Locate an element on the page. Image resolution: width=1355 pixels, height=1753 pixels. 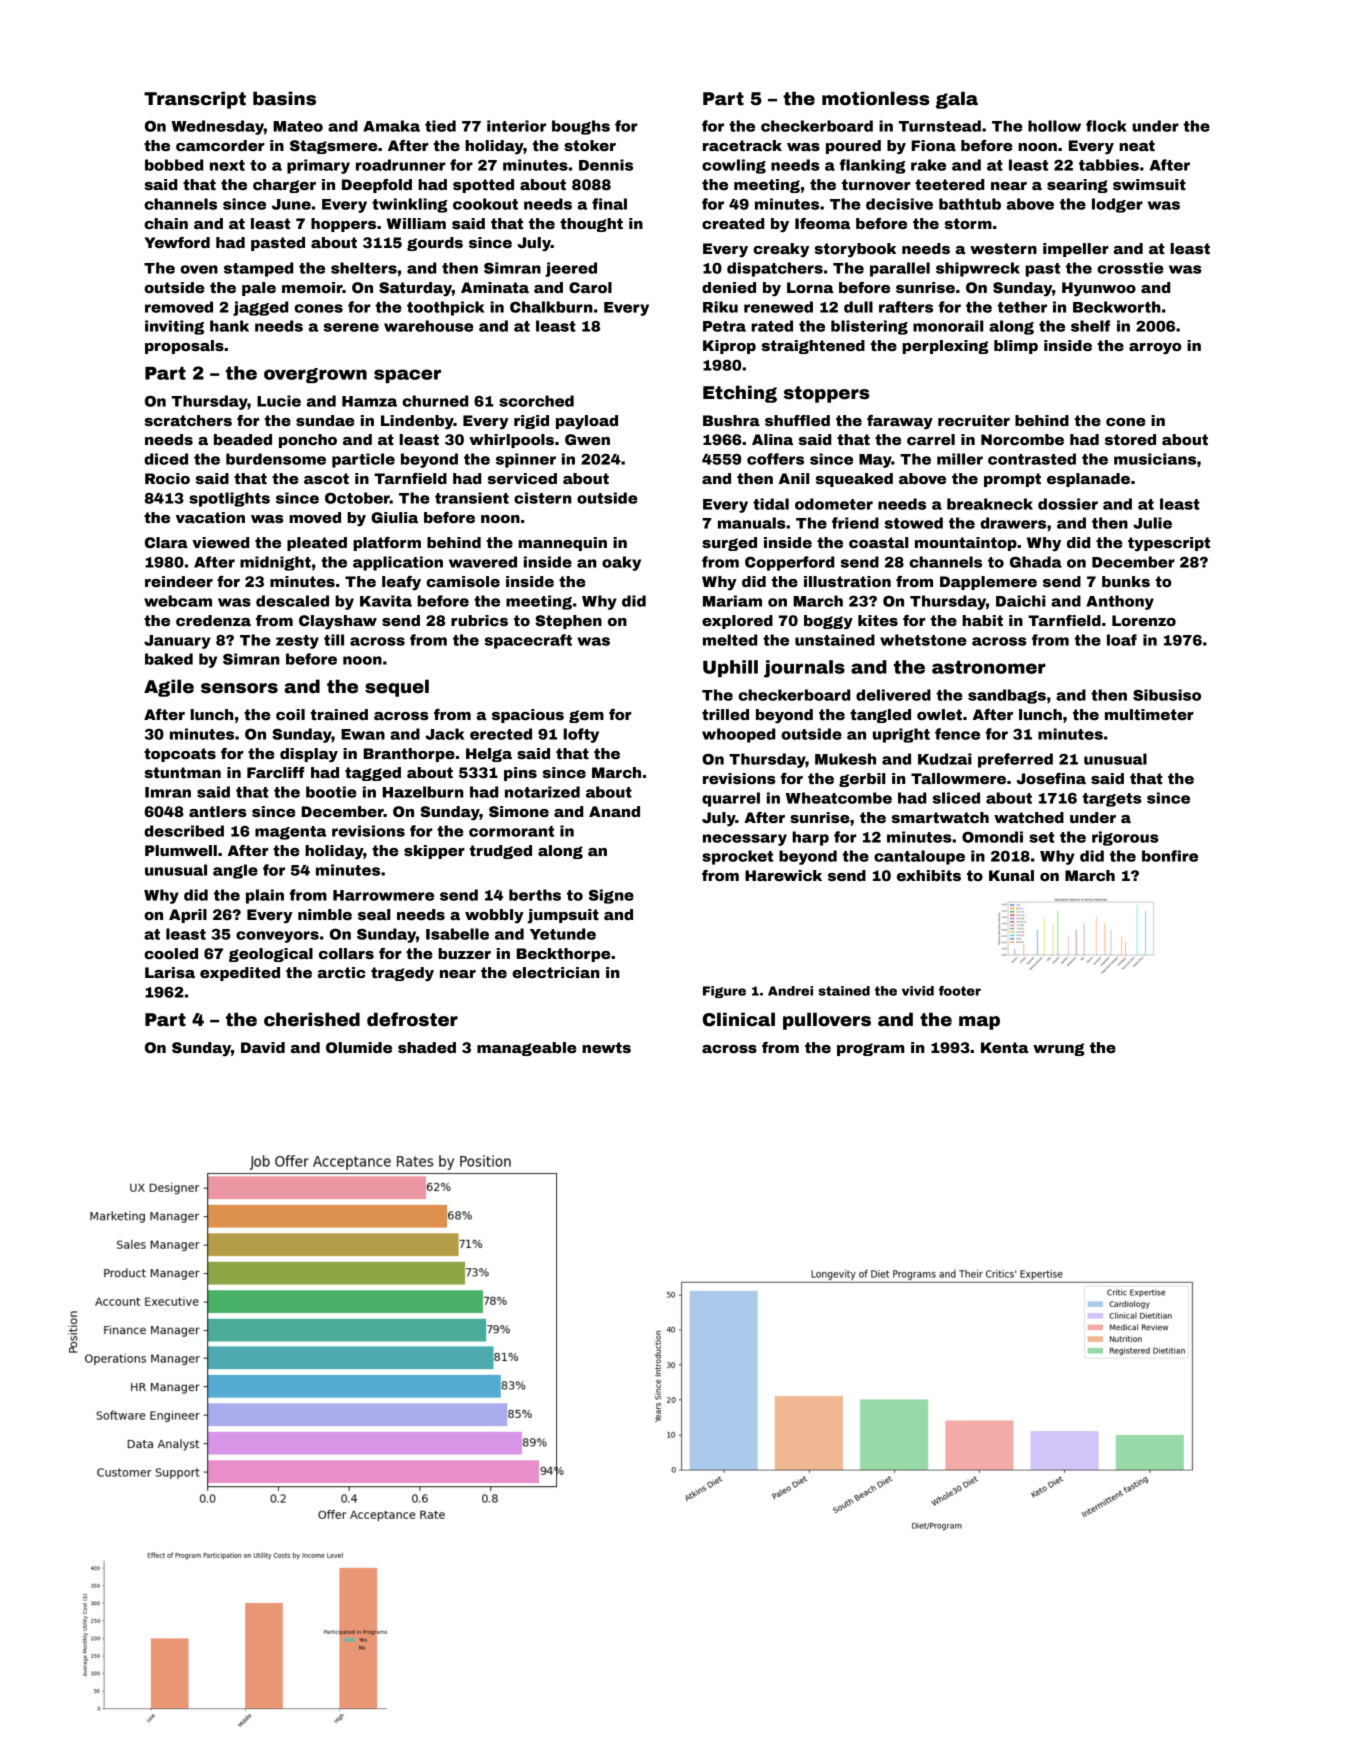
berths is located at coordinates (535, 895).
